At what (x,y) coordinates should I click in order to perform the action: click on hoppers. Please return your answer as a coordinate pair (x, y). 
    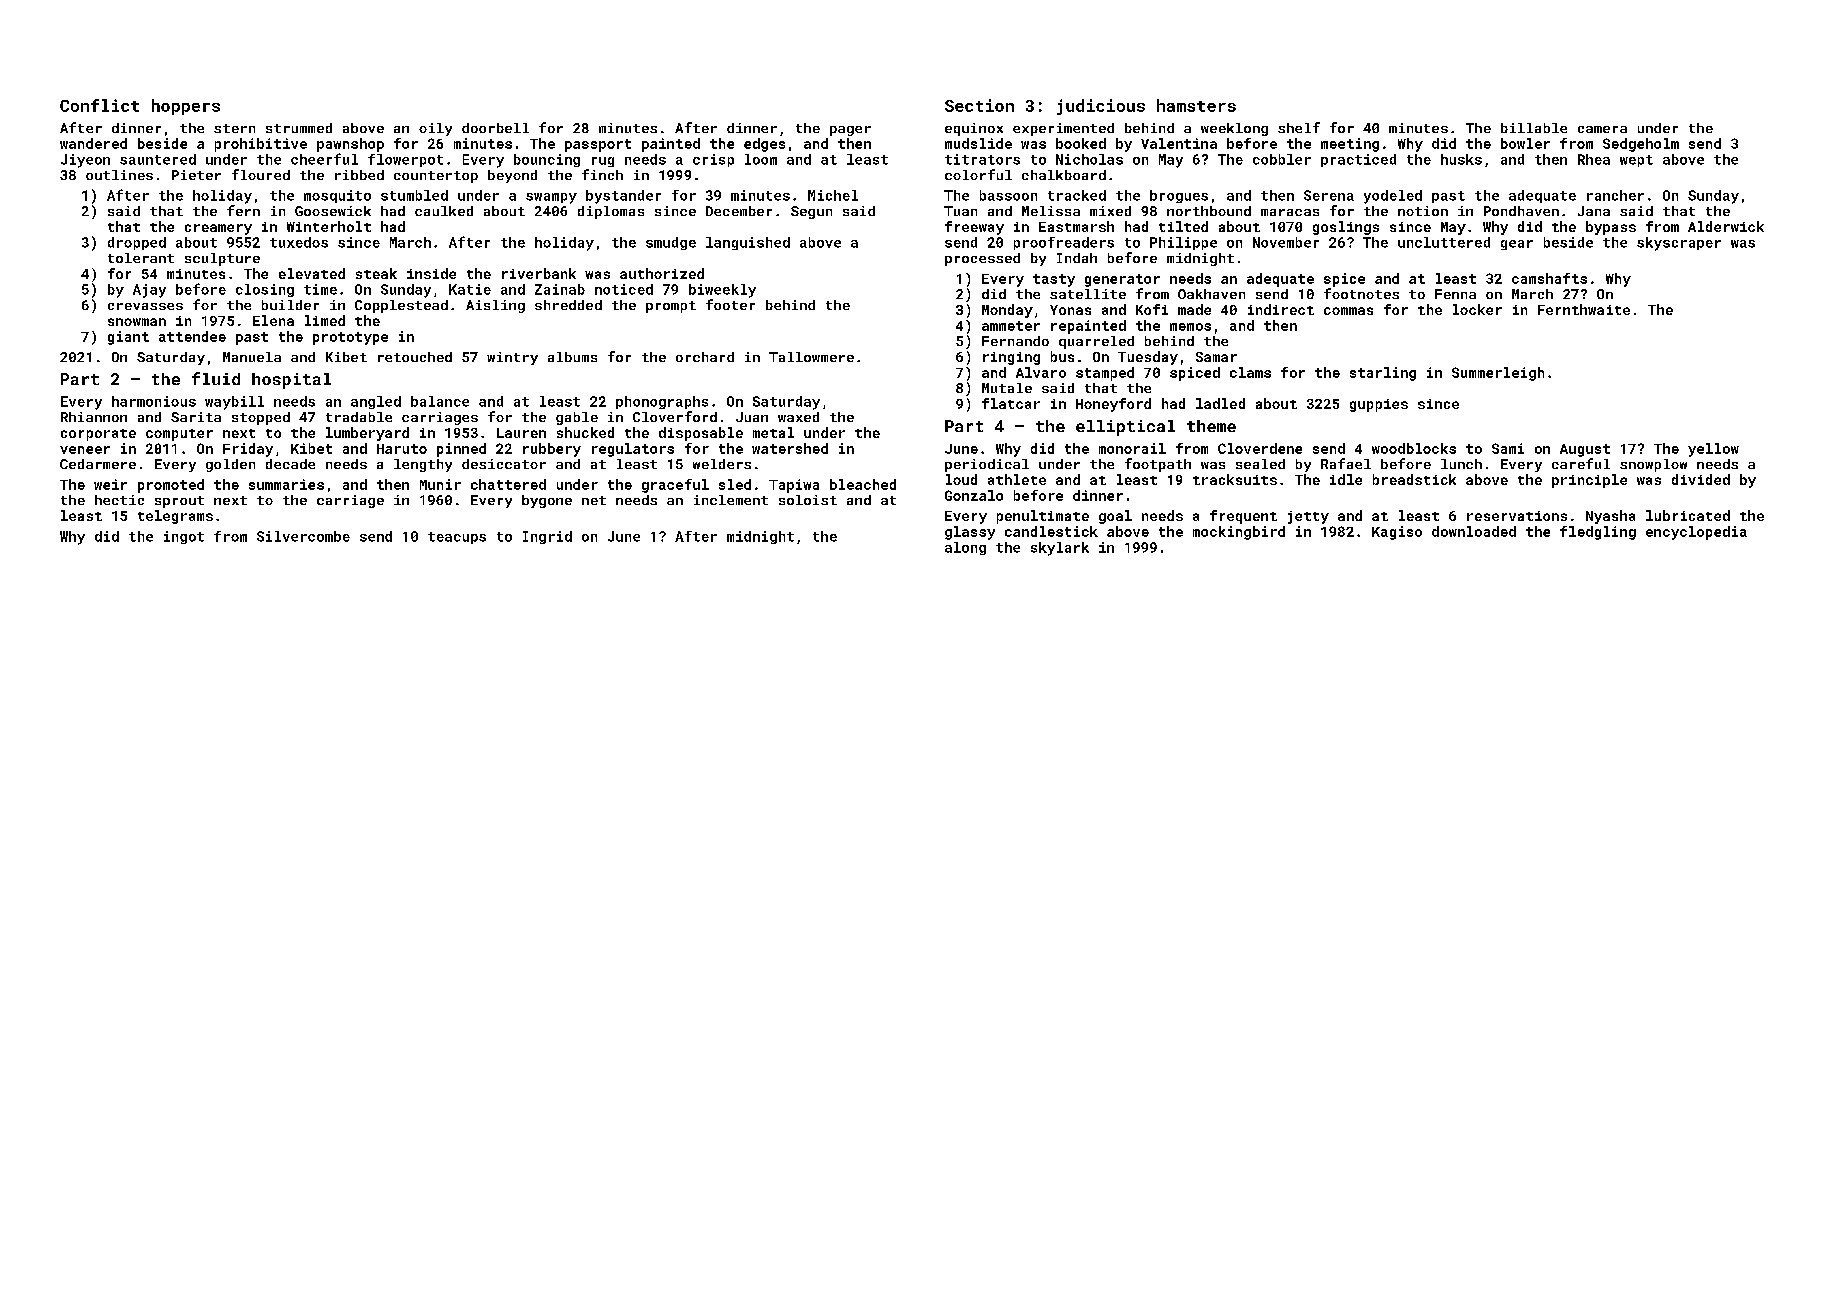
    Looking at the image, I should click on (186, 107).
